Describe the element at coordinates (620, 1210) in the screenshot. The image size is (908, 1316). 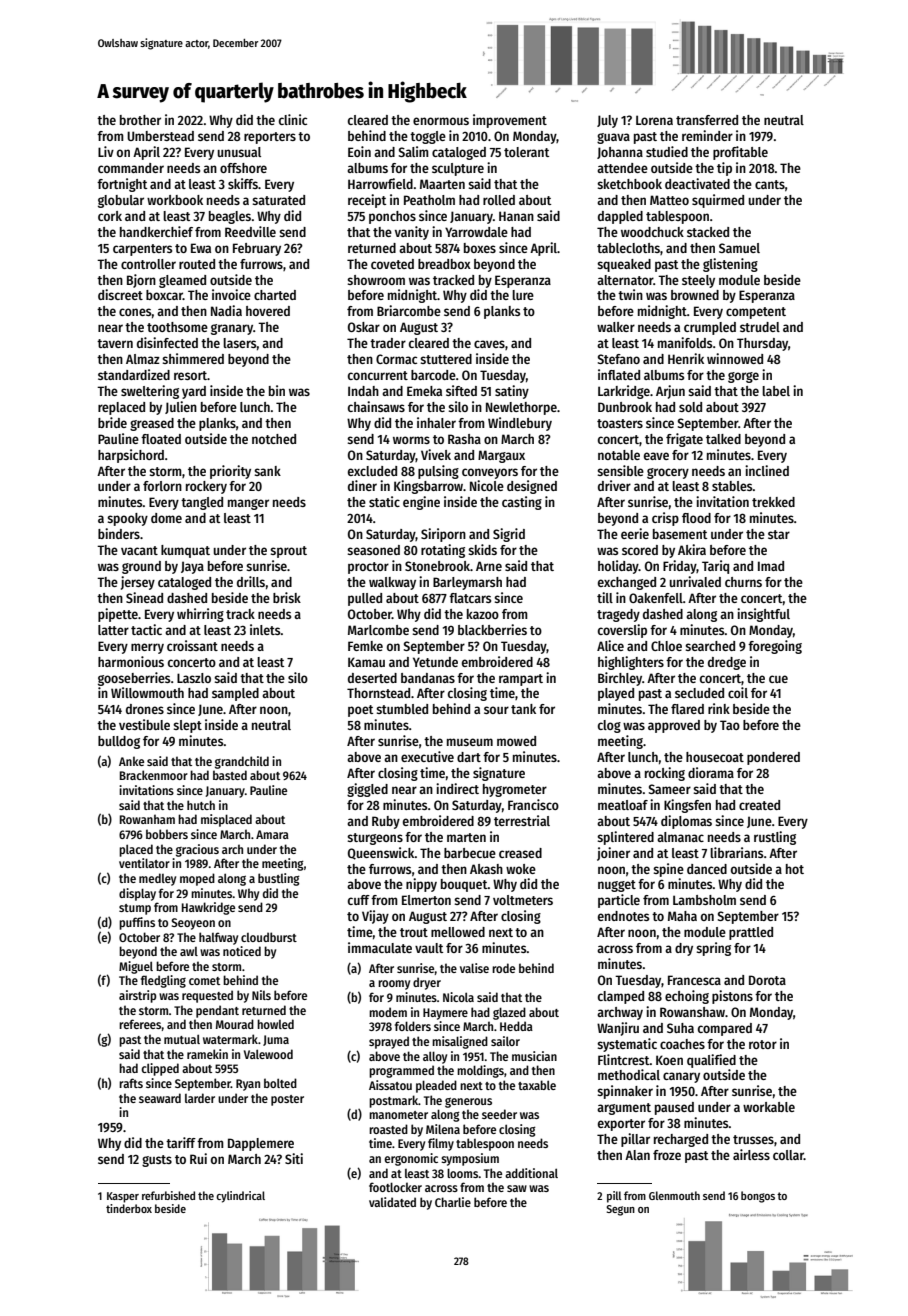
I see `Segun` at that location.
